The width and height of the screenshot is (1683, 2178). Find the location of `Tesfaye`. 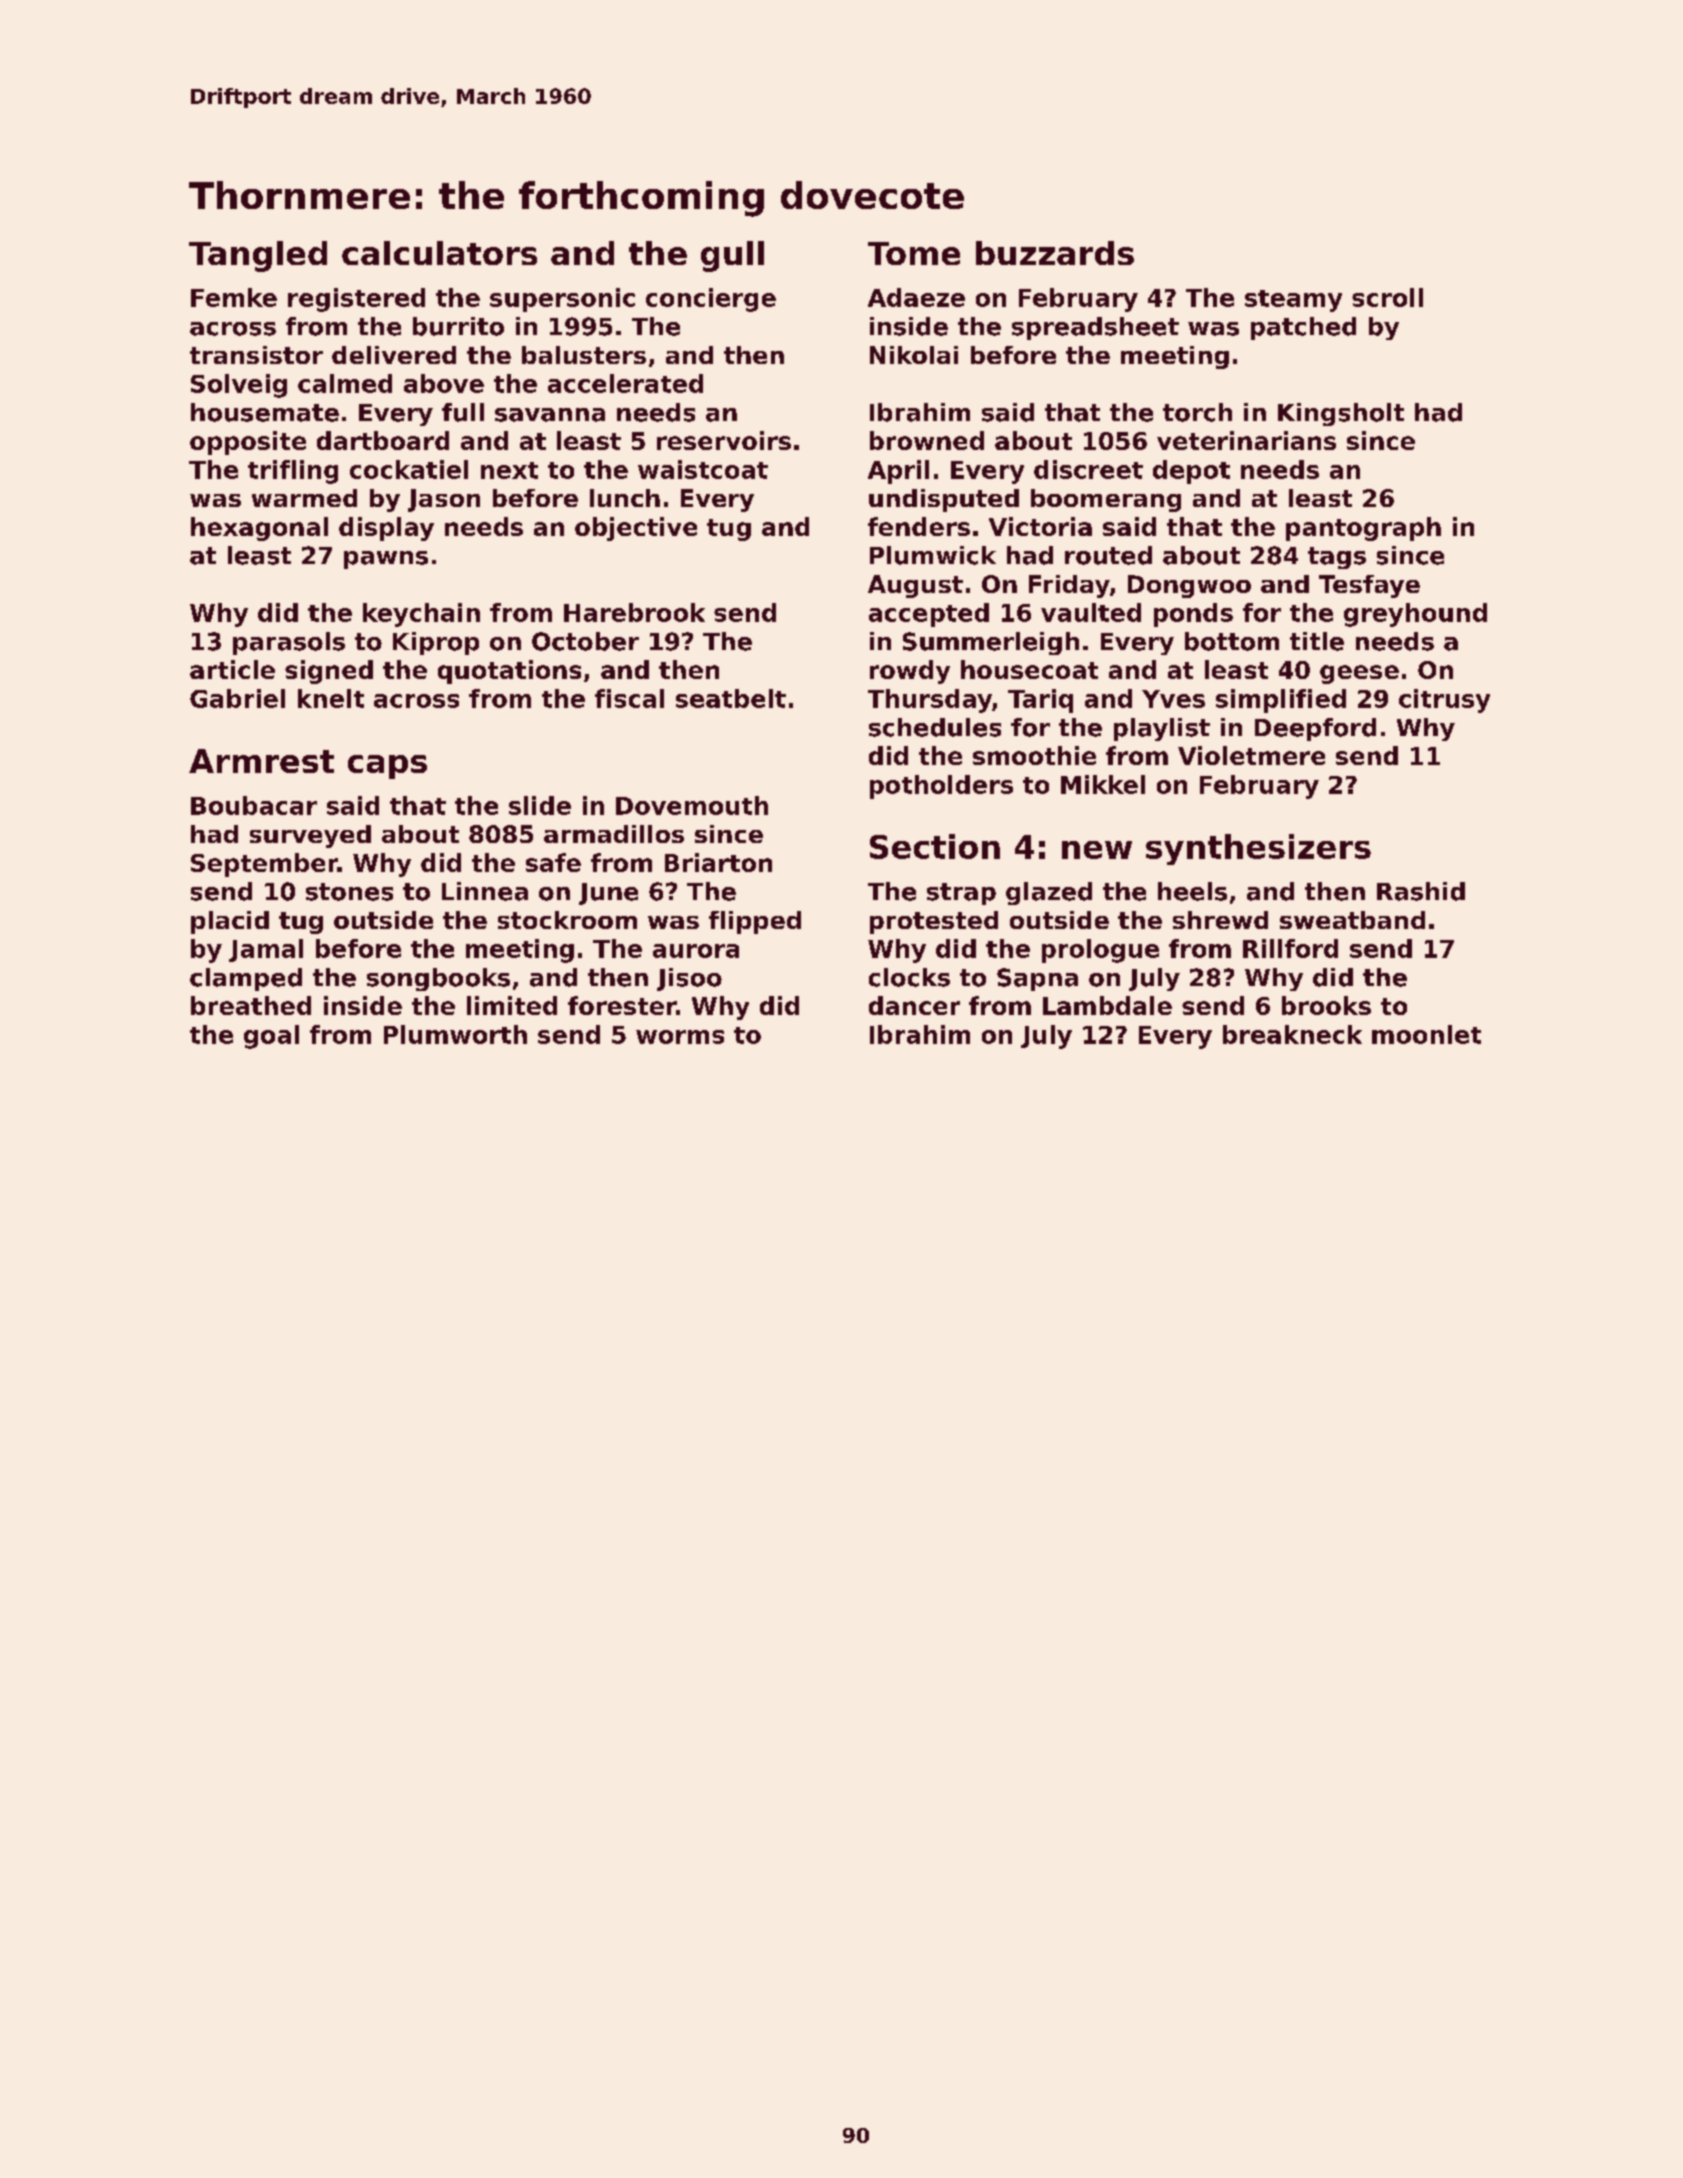

Tesfaye is located at coordinates (1369, 586).
